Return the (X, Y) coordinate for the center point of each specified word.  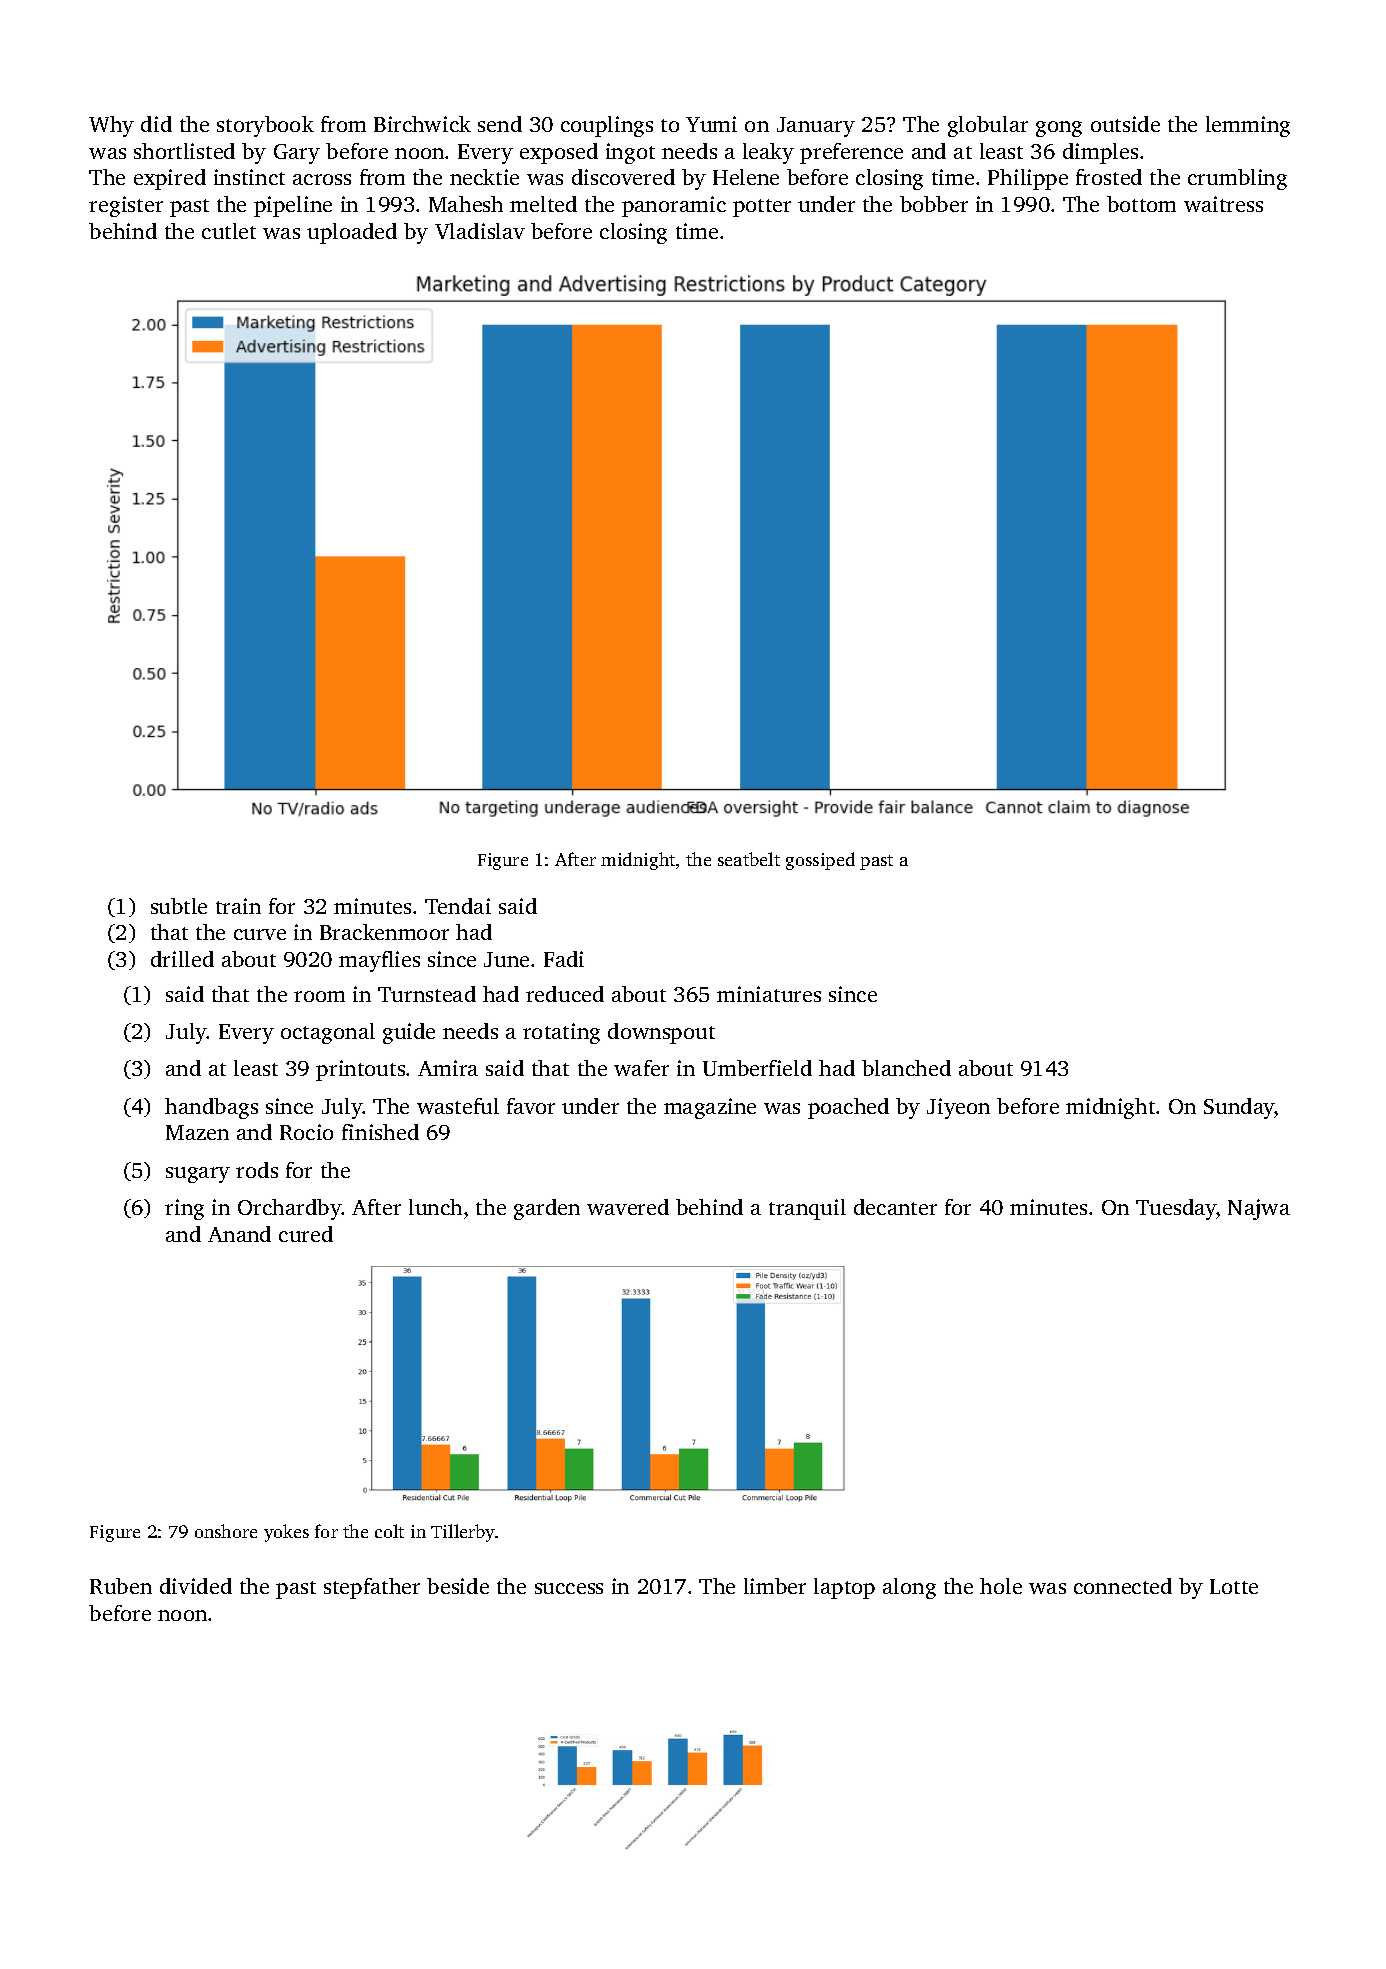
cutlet (229, 231)
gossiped (820, 861)
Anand (239, 1234)
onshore (226, 1531)
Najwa (1259, 1209)
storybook (265, 126)
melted (543, 204)
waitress (1223, 204)
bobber (934, 204)
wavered (628, 1207)
